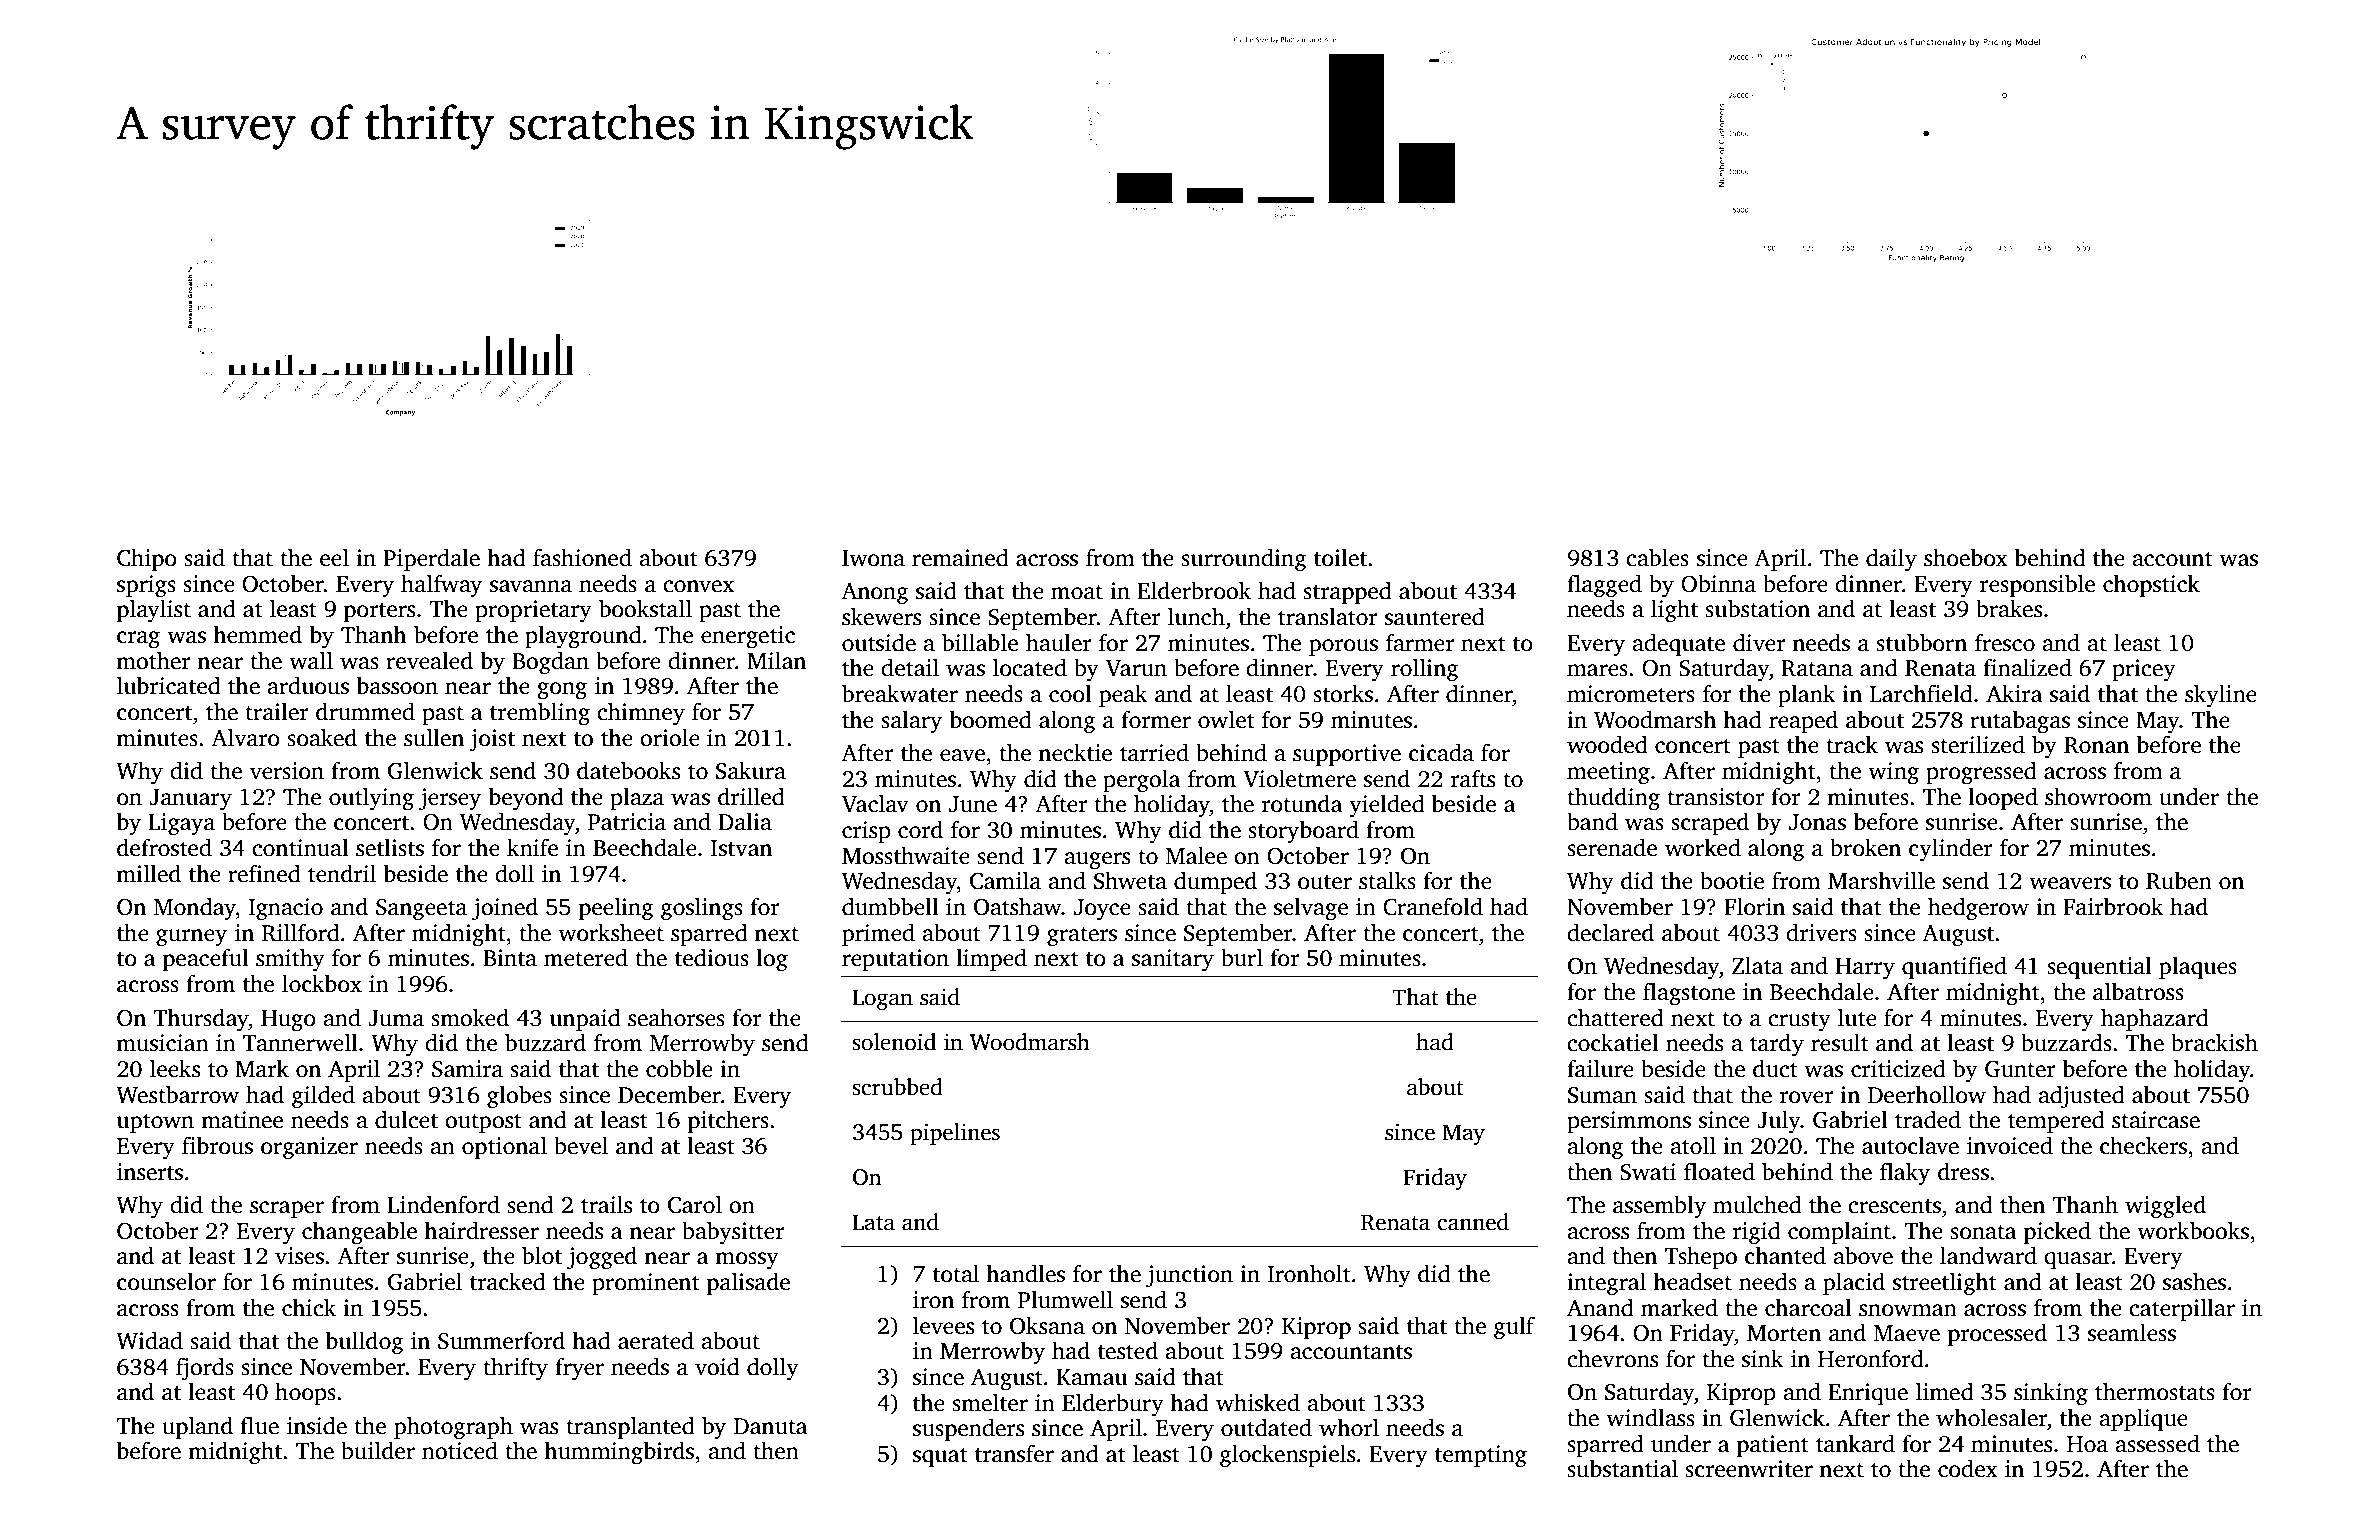 This screenshot has height=1540, width=2380. Describe the element at coordinates (1340, 557) in the screenshot. I see `toilet` at that location.
